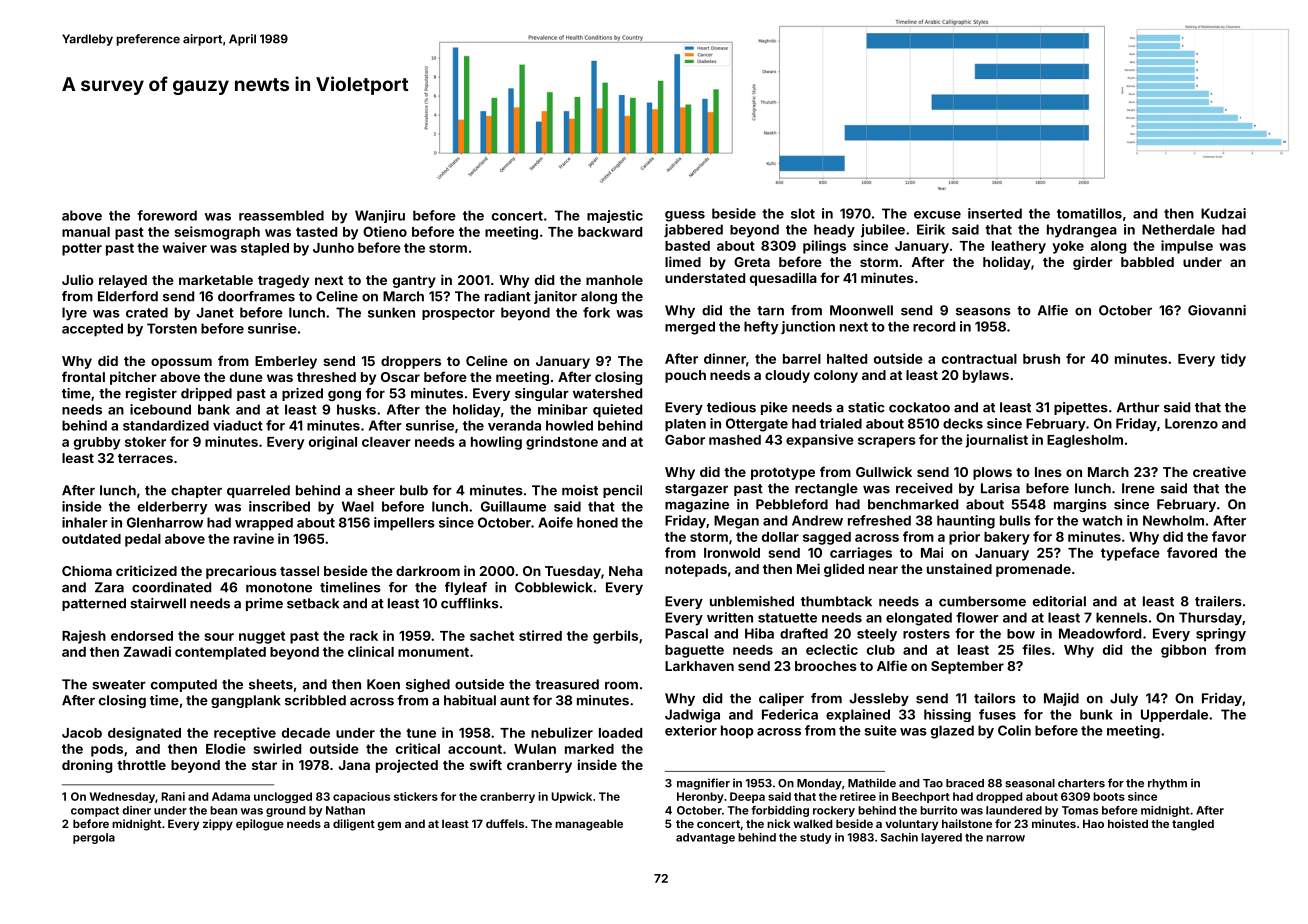 This screenshot has width=1308, height=924. What do you see at coordinates (783, 474) in the screenshot?
I see `prototype` at bounding box center [783, 474].
